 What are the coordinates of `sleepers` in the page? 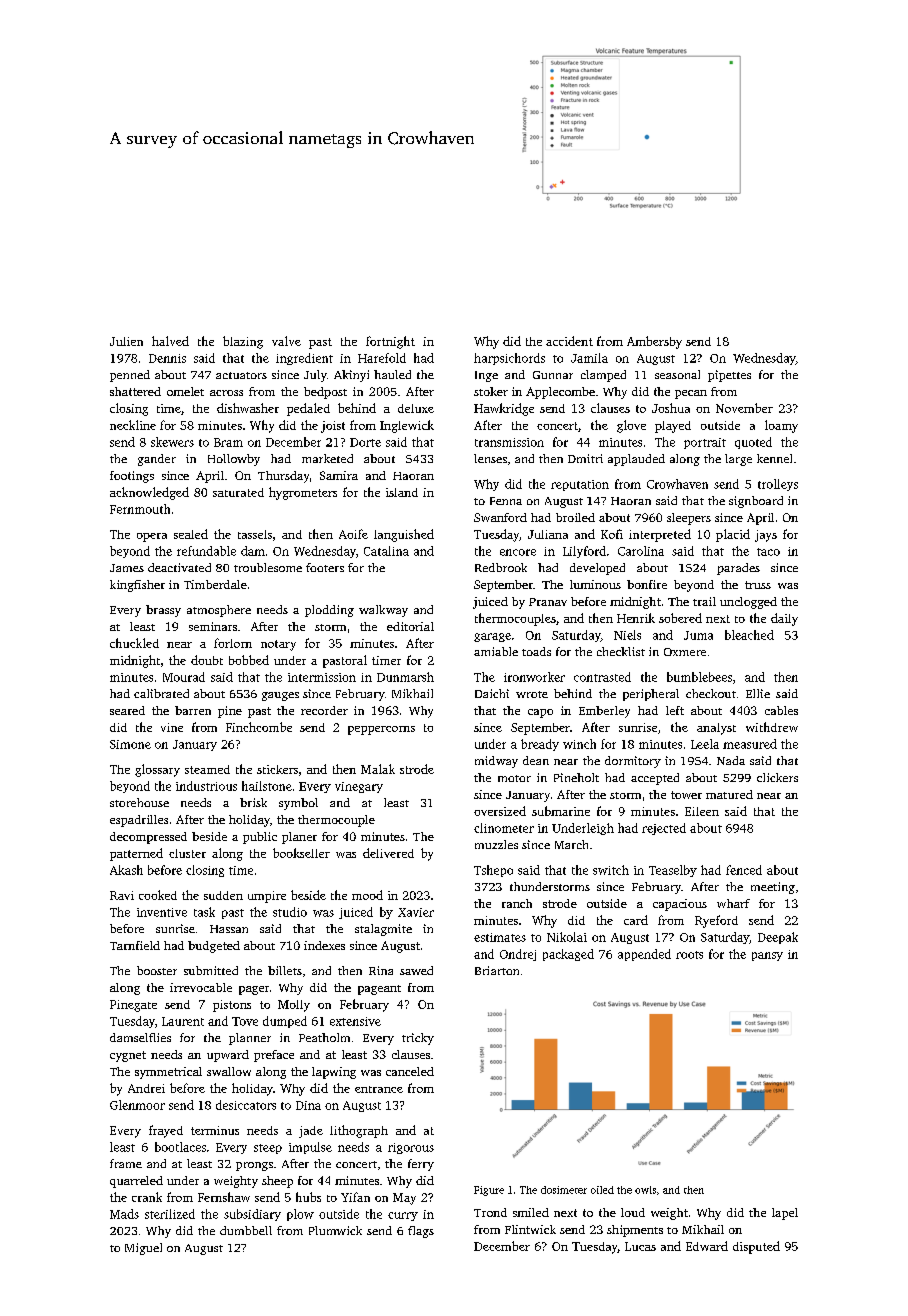 It's located at (689, 519).
